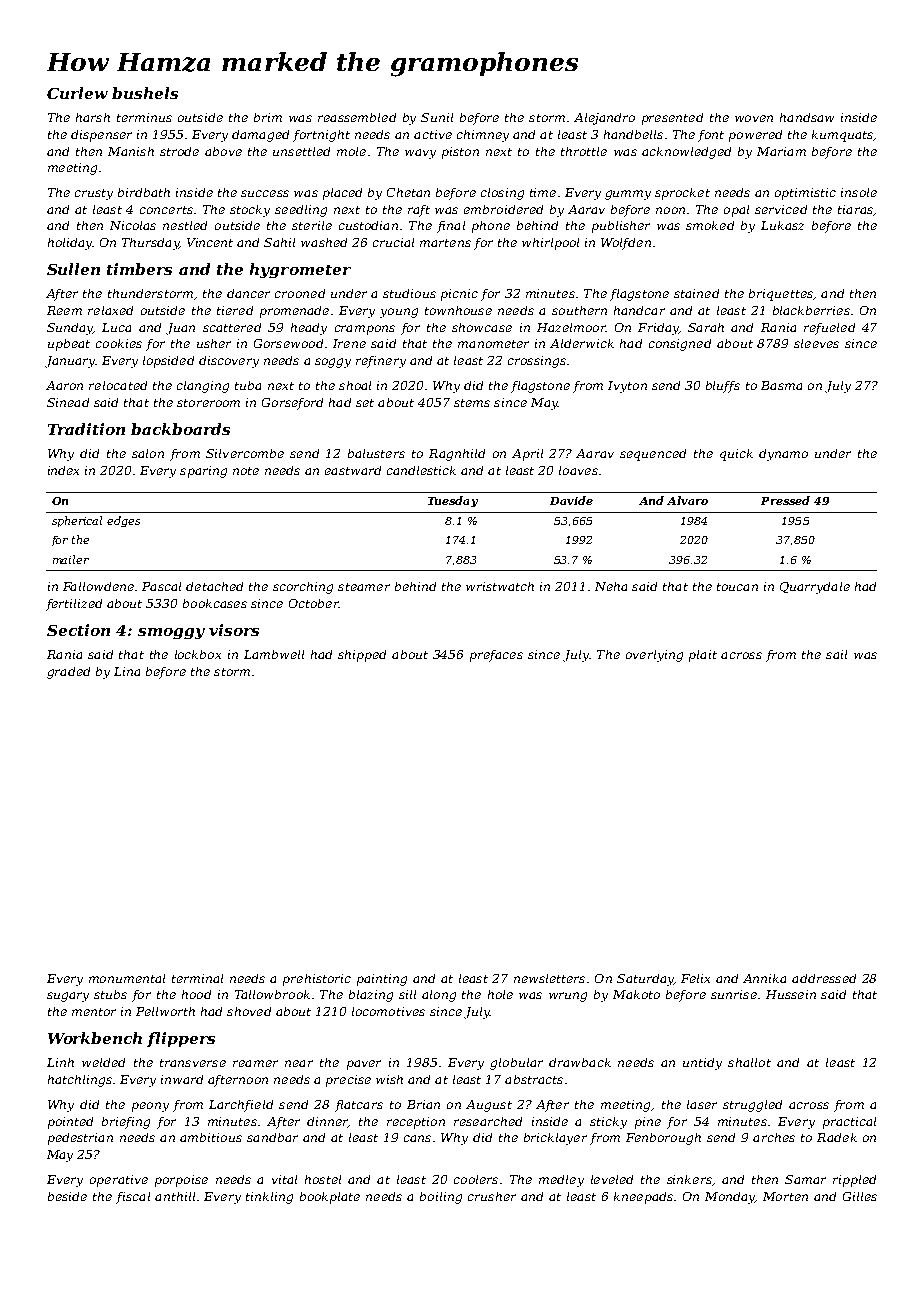  I want to click on shallot, so click(749, 1062).
